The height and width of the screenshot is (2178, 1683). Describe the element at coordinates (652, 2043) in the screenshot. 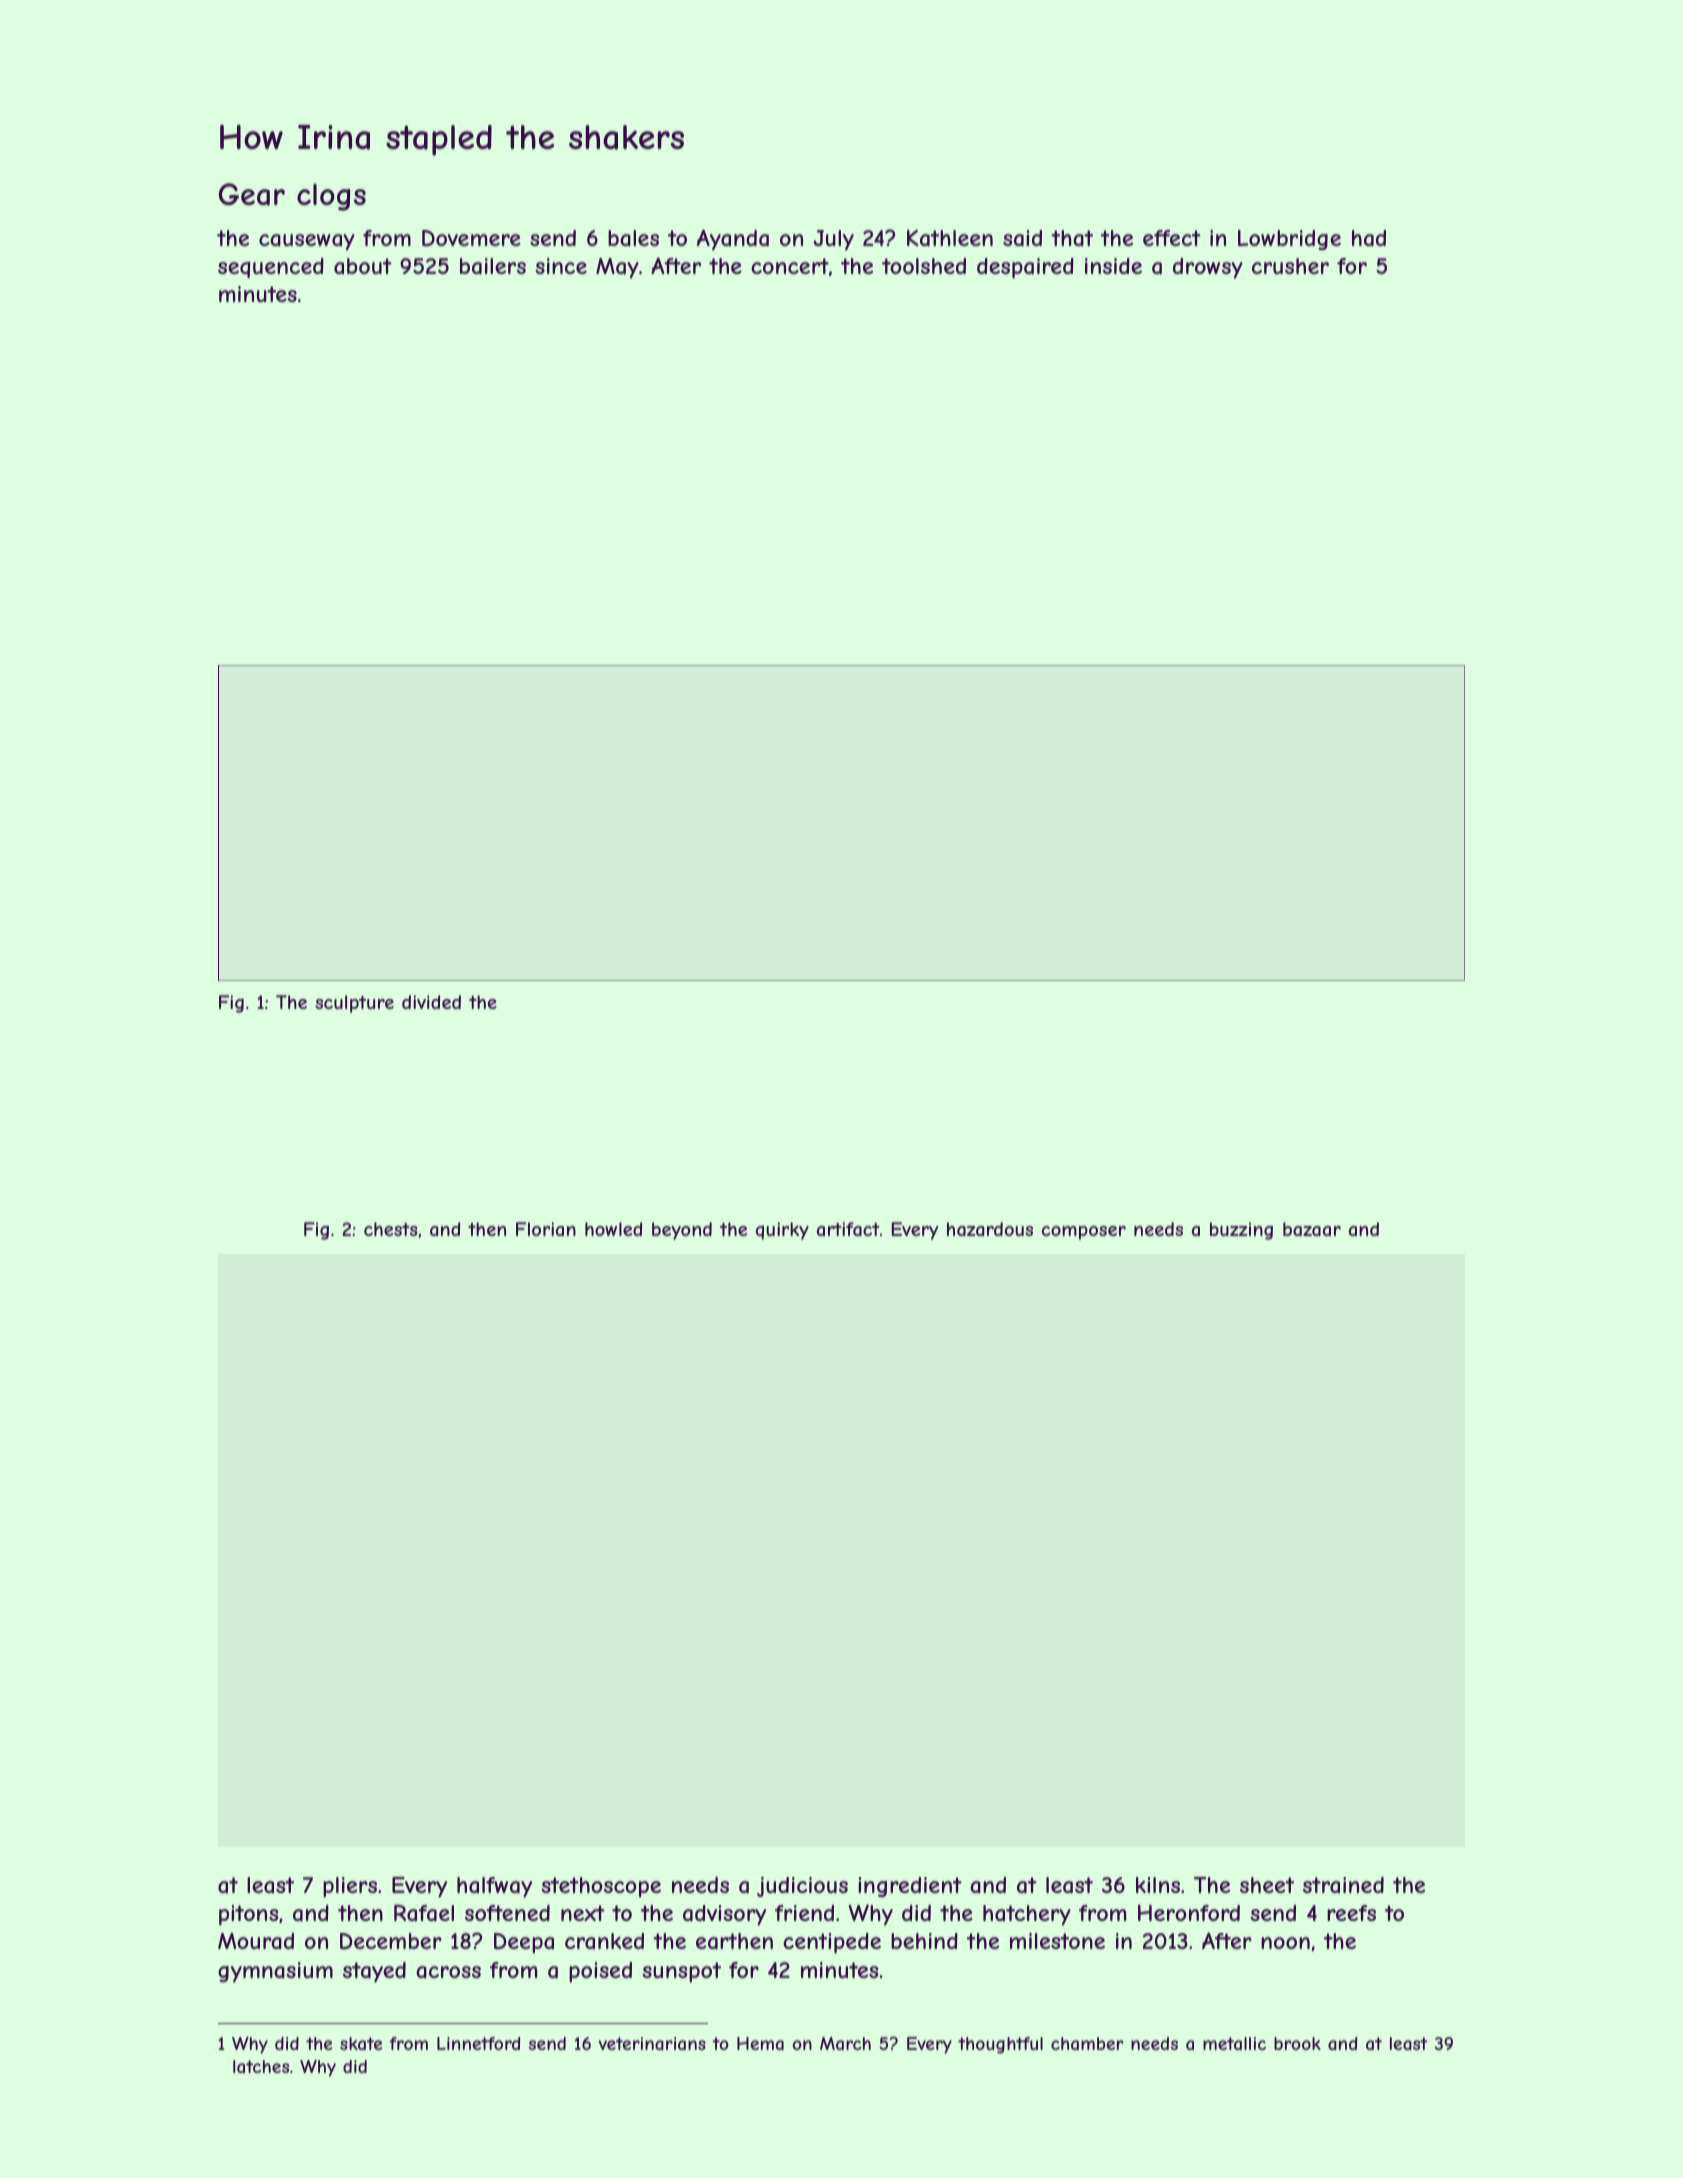

I see `veterinarians` at that location.
